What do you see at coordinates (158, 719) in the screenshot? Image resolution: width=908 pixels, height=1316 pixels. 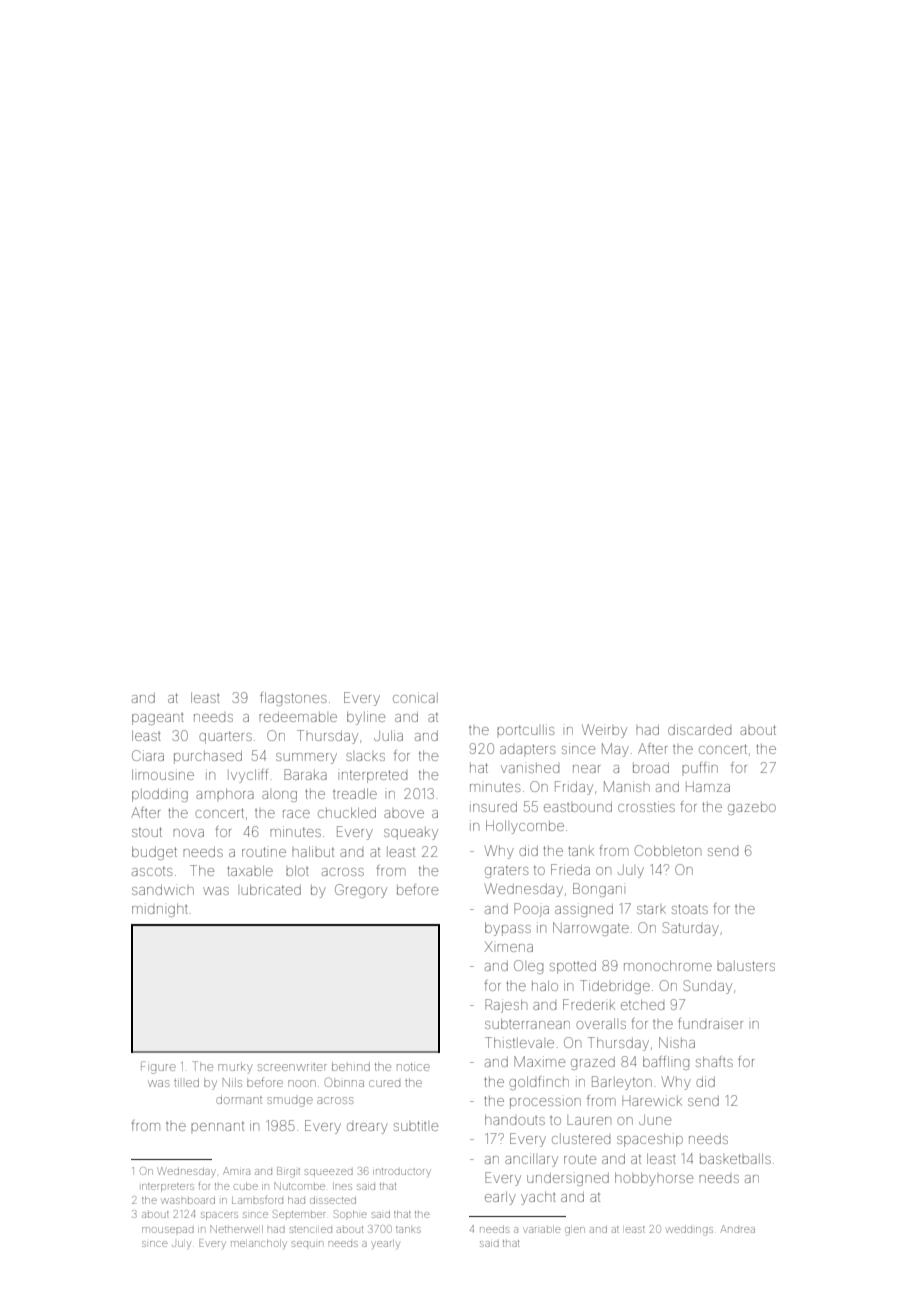 I see `pageant` at bounding box center [158, 719].
